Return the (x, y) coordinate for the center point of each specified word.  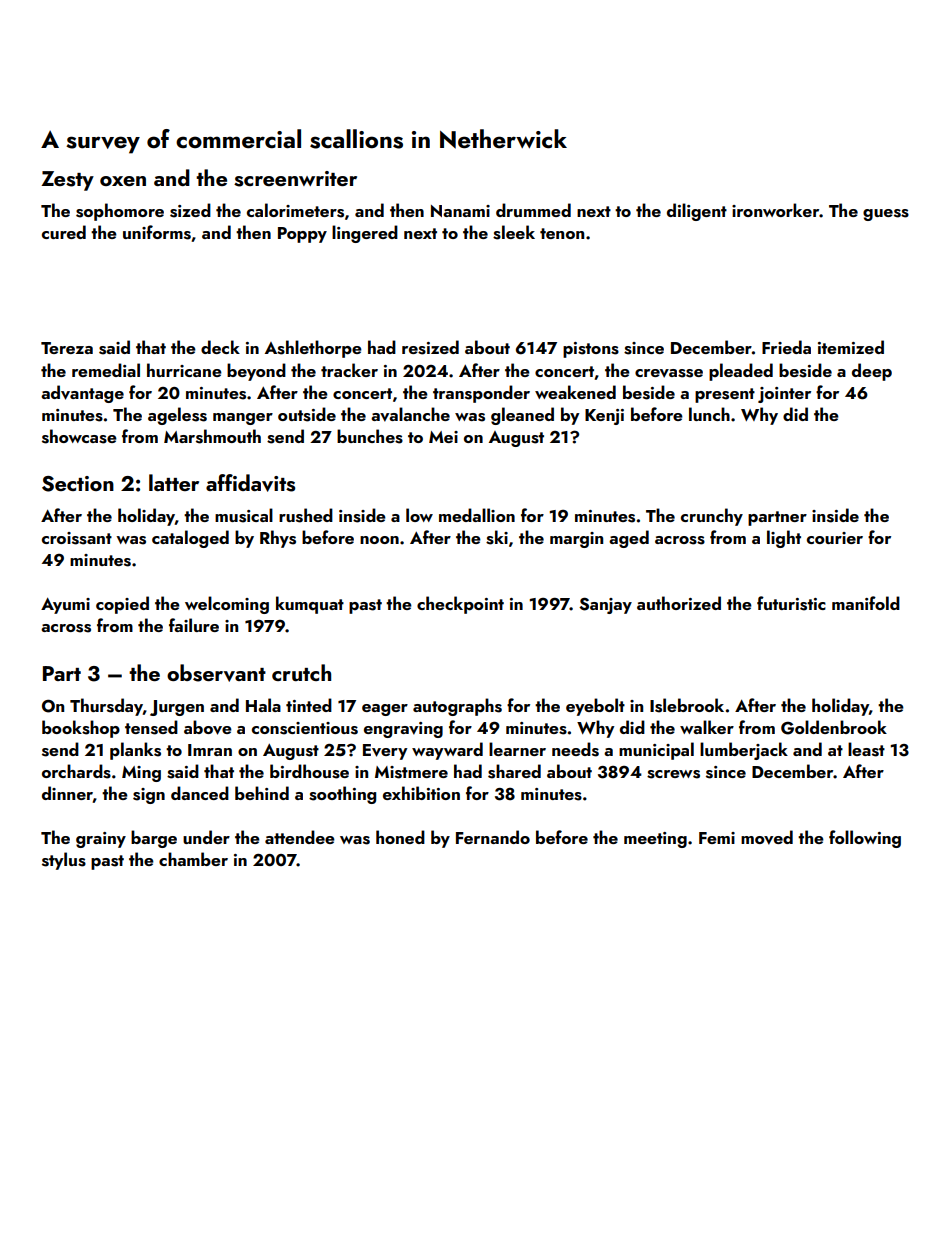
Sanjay (605, 605)
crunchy (712, 517)
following (865, 839)
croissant (77, 538)
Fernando (493, 837)
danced (200, 793)
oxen (123, 181)
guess (886, 215)
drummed (533, 210)
